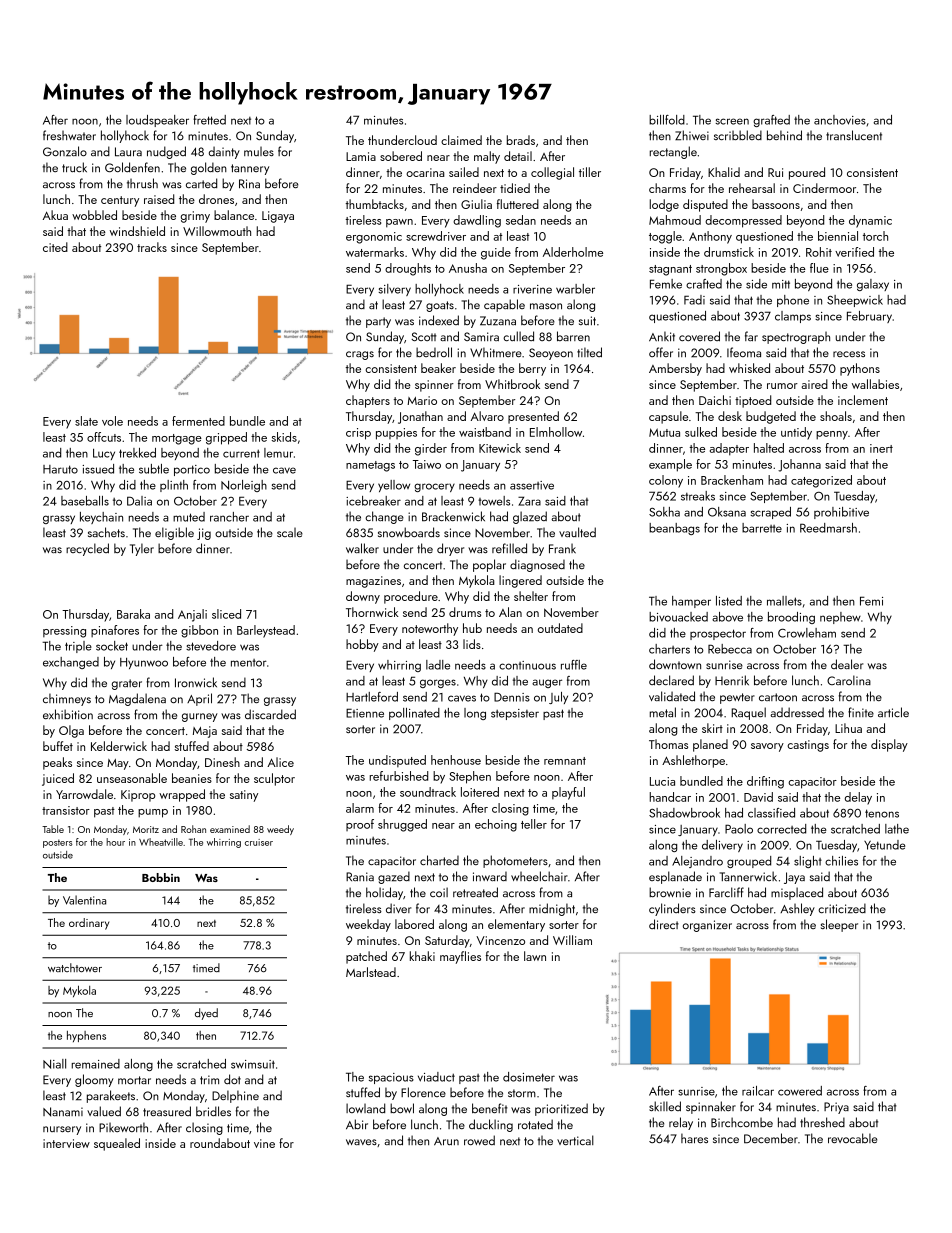 The width and height of the page is (952, 1233). What do you see at coordinates (375, 204) in the page?
I see `thumbtacks` at bounding box center [375, 204].
